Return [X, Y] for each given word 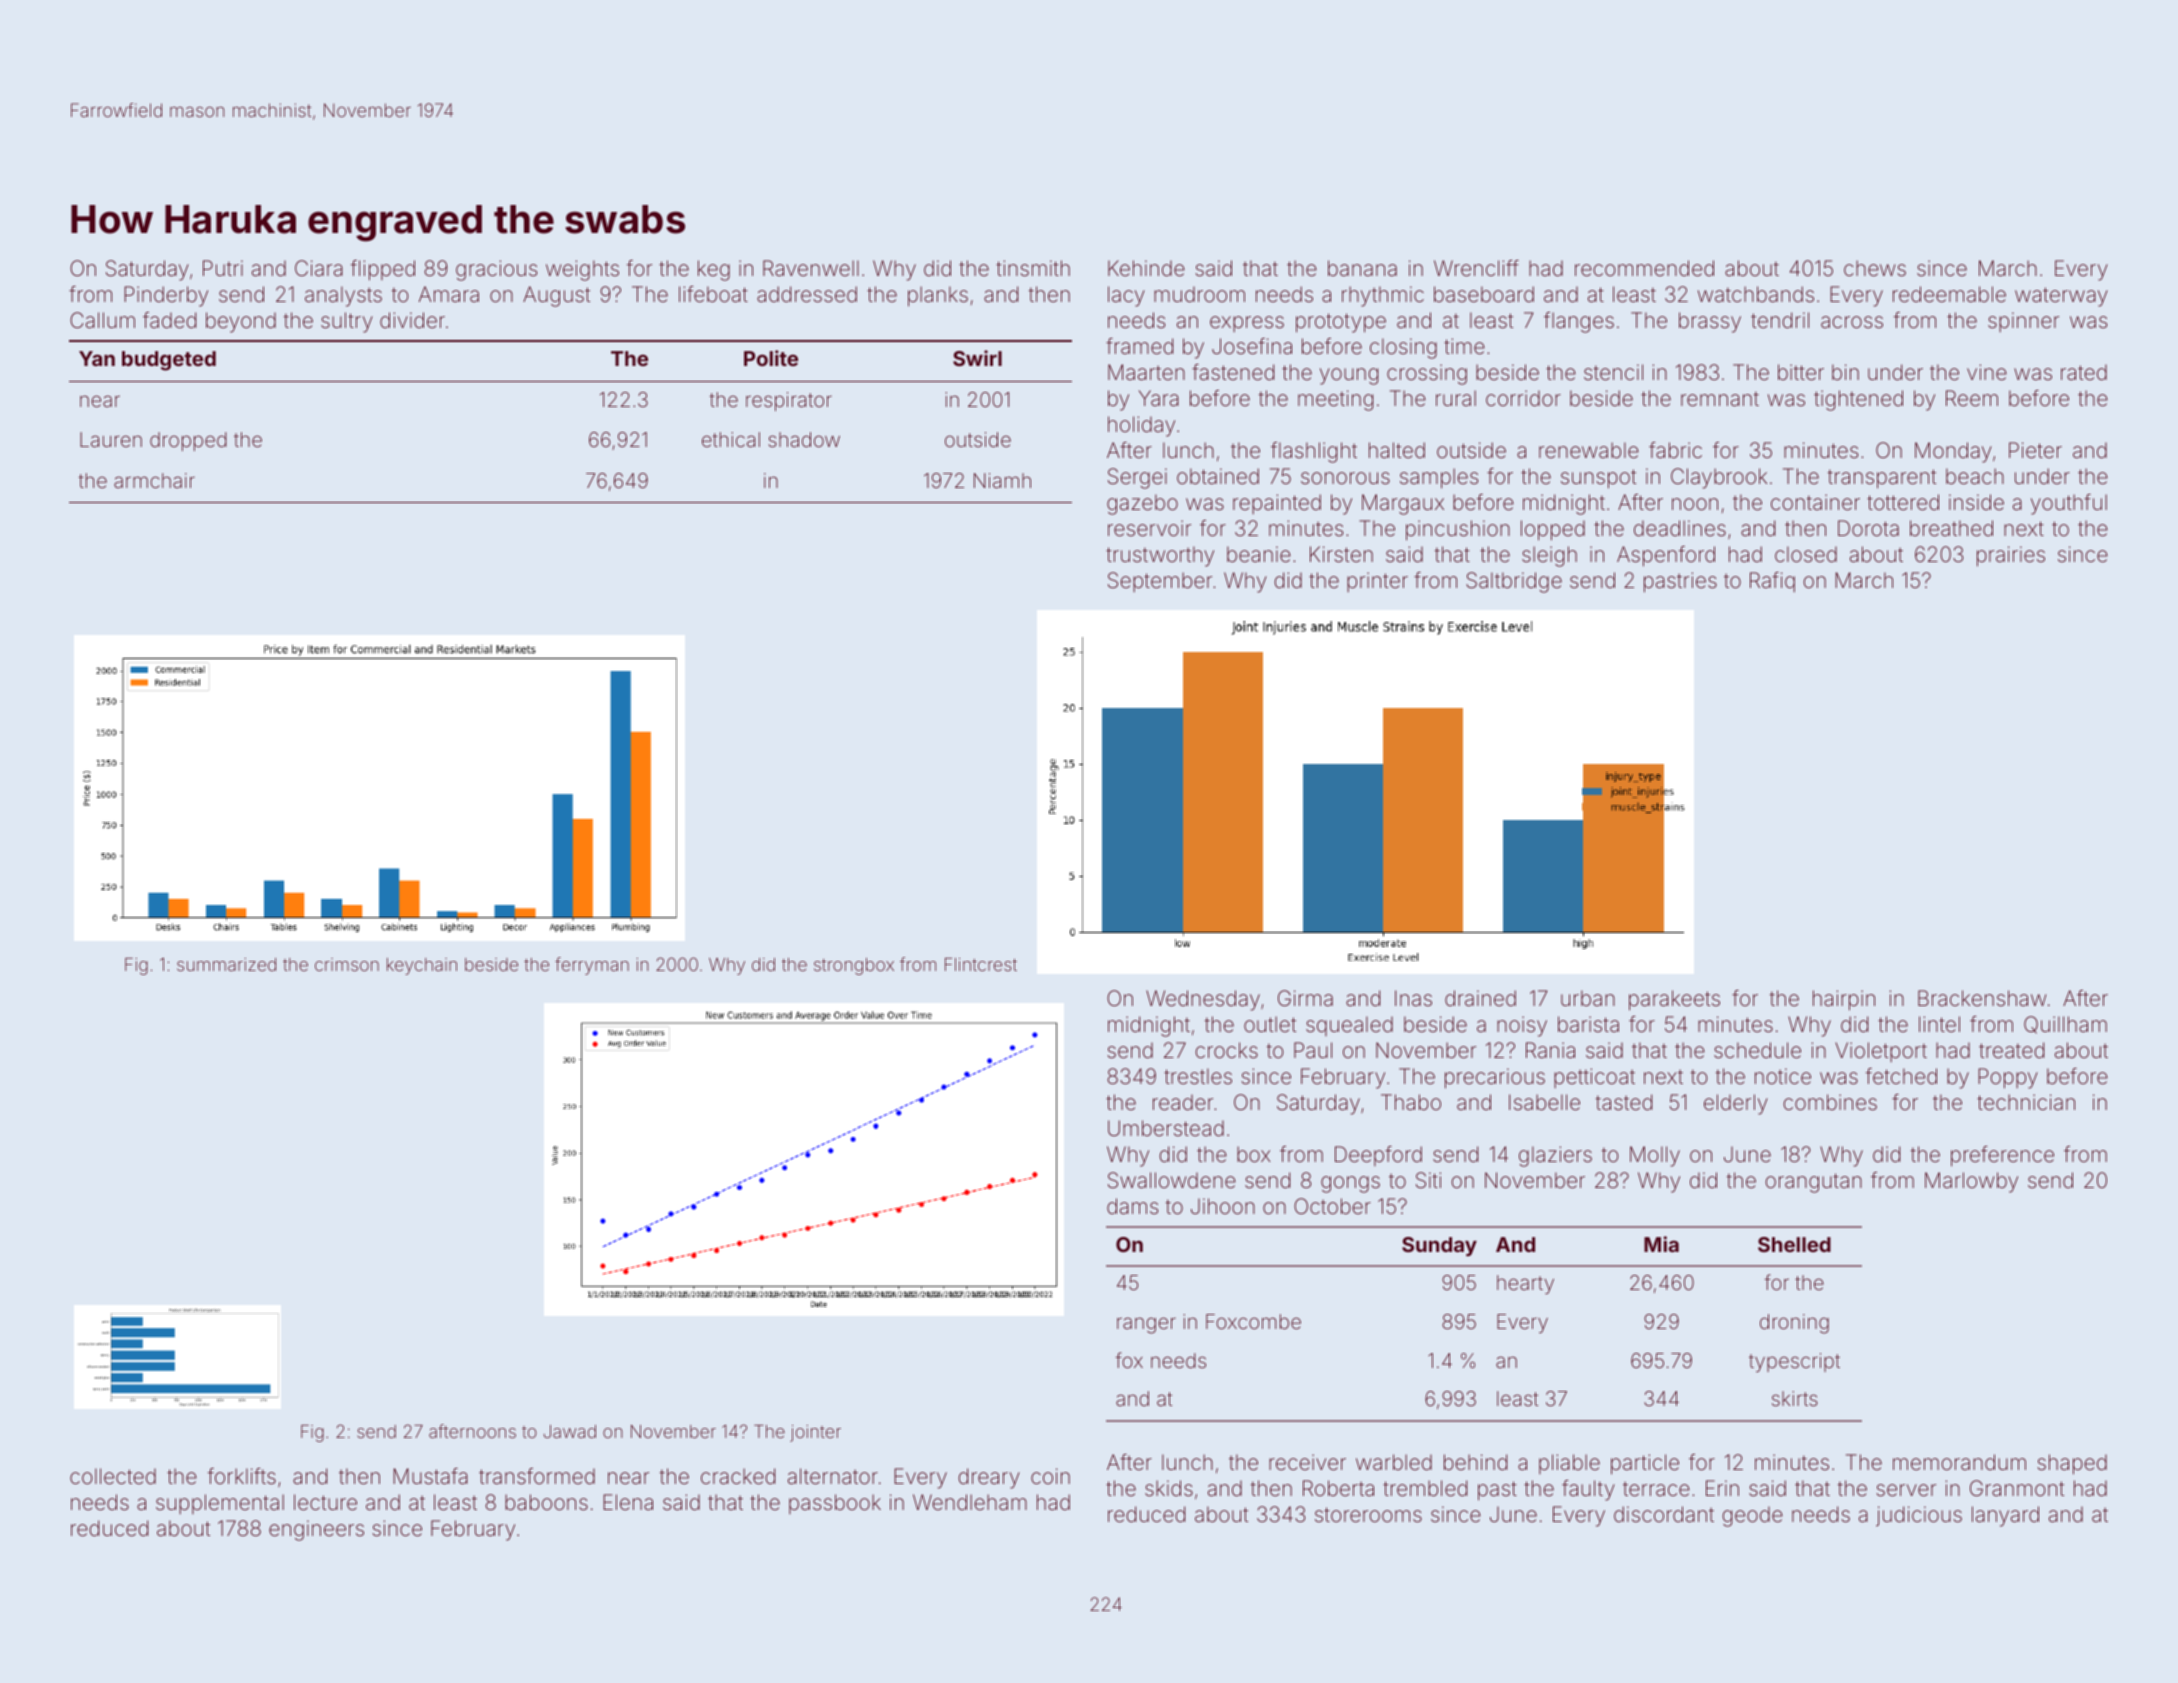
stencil [1613, 372]
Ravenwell [811, 268]
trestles [1198, 1076]
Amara [449, 294]
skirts [1795, 1398]
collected [113, 1476]
